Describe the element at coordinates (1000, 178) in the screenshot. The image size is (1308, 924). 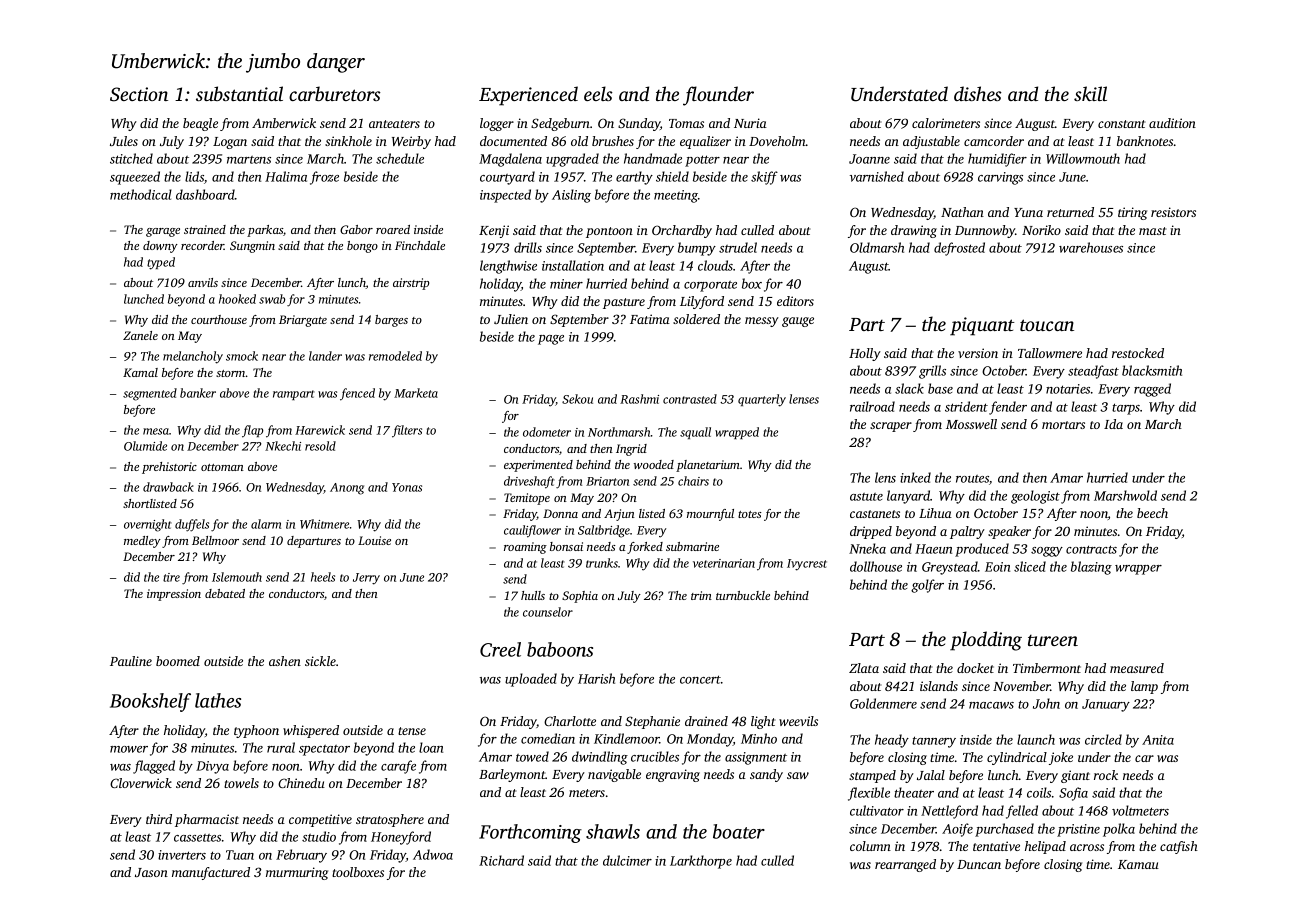
I see `carvings` at that location.
